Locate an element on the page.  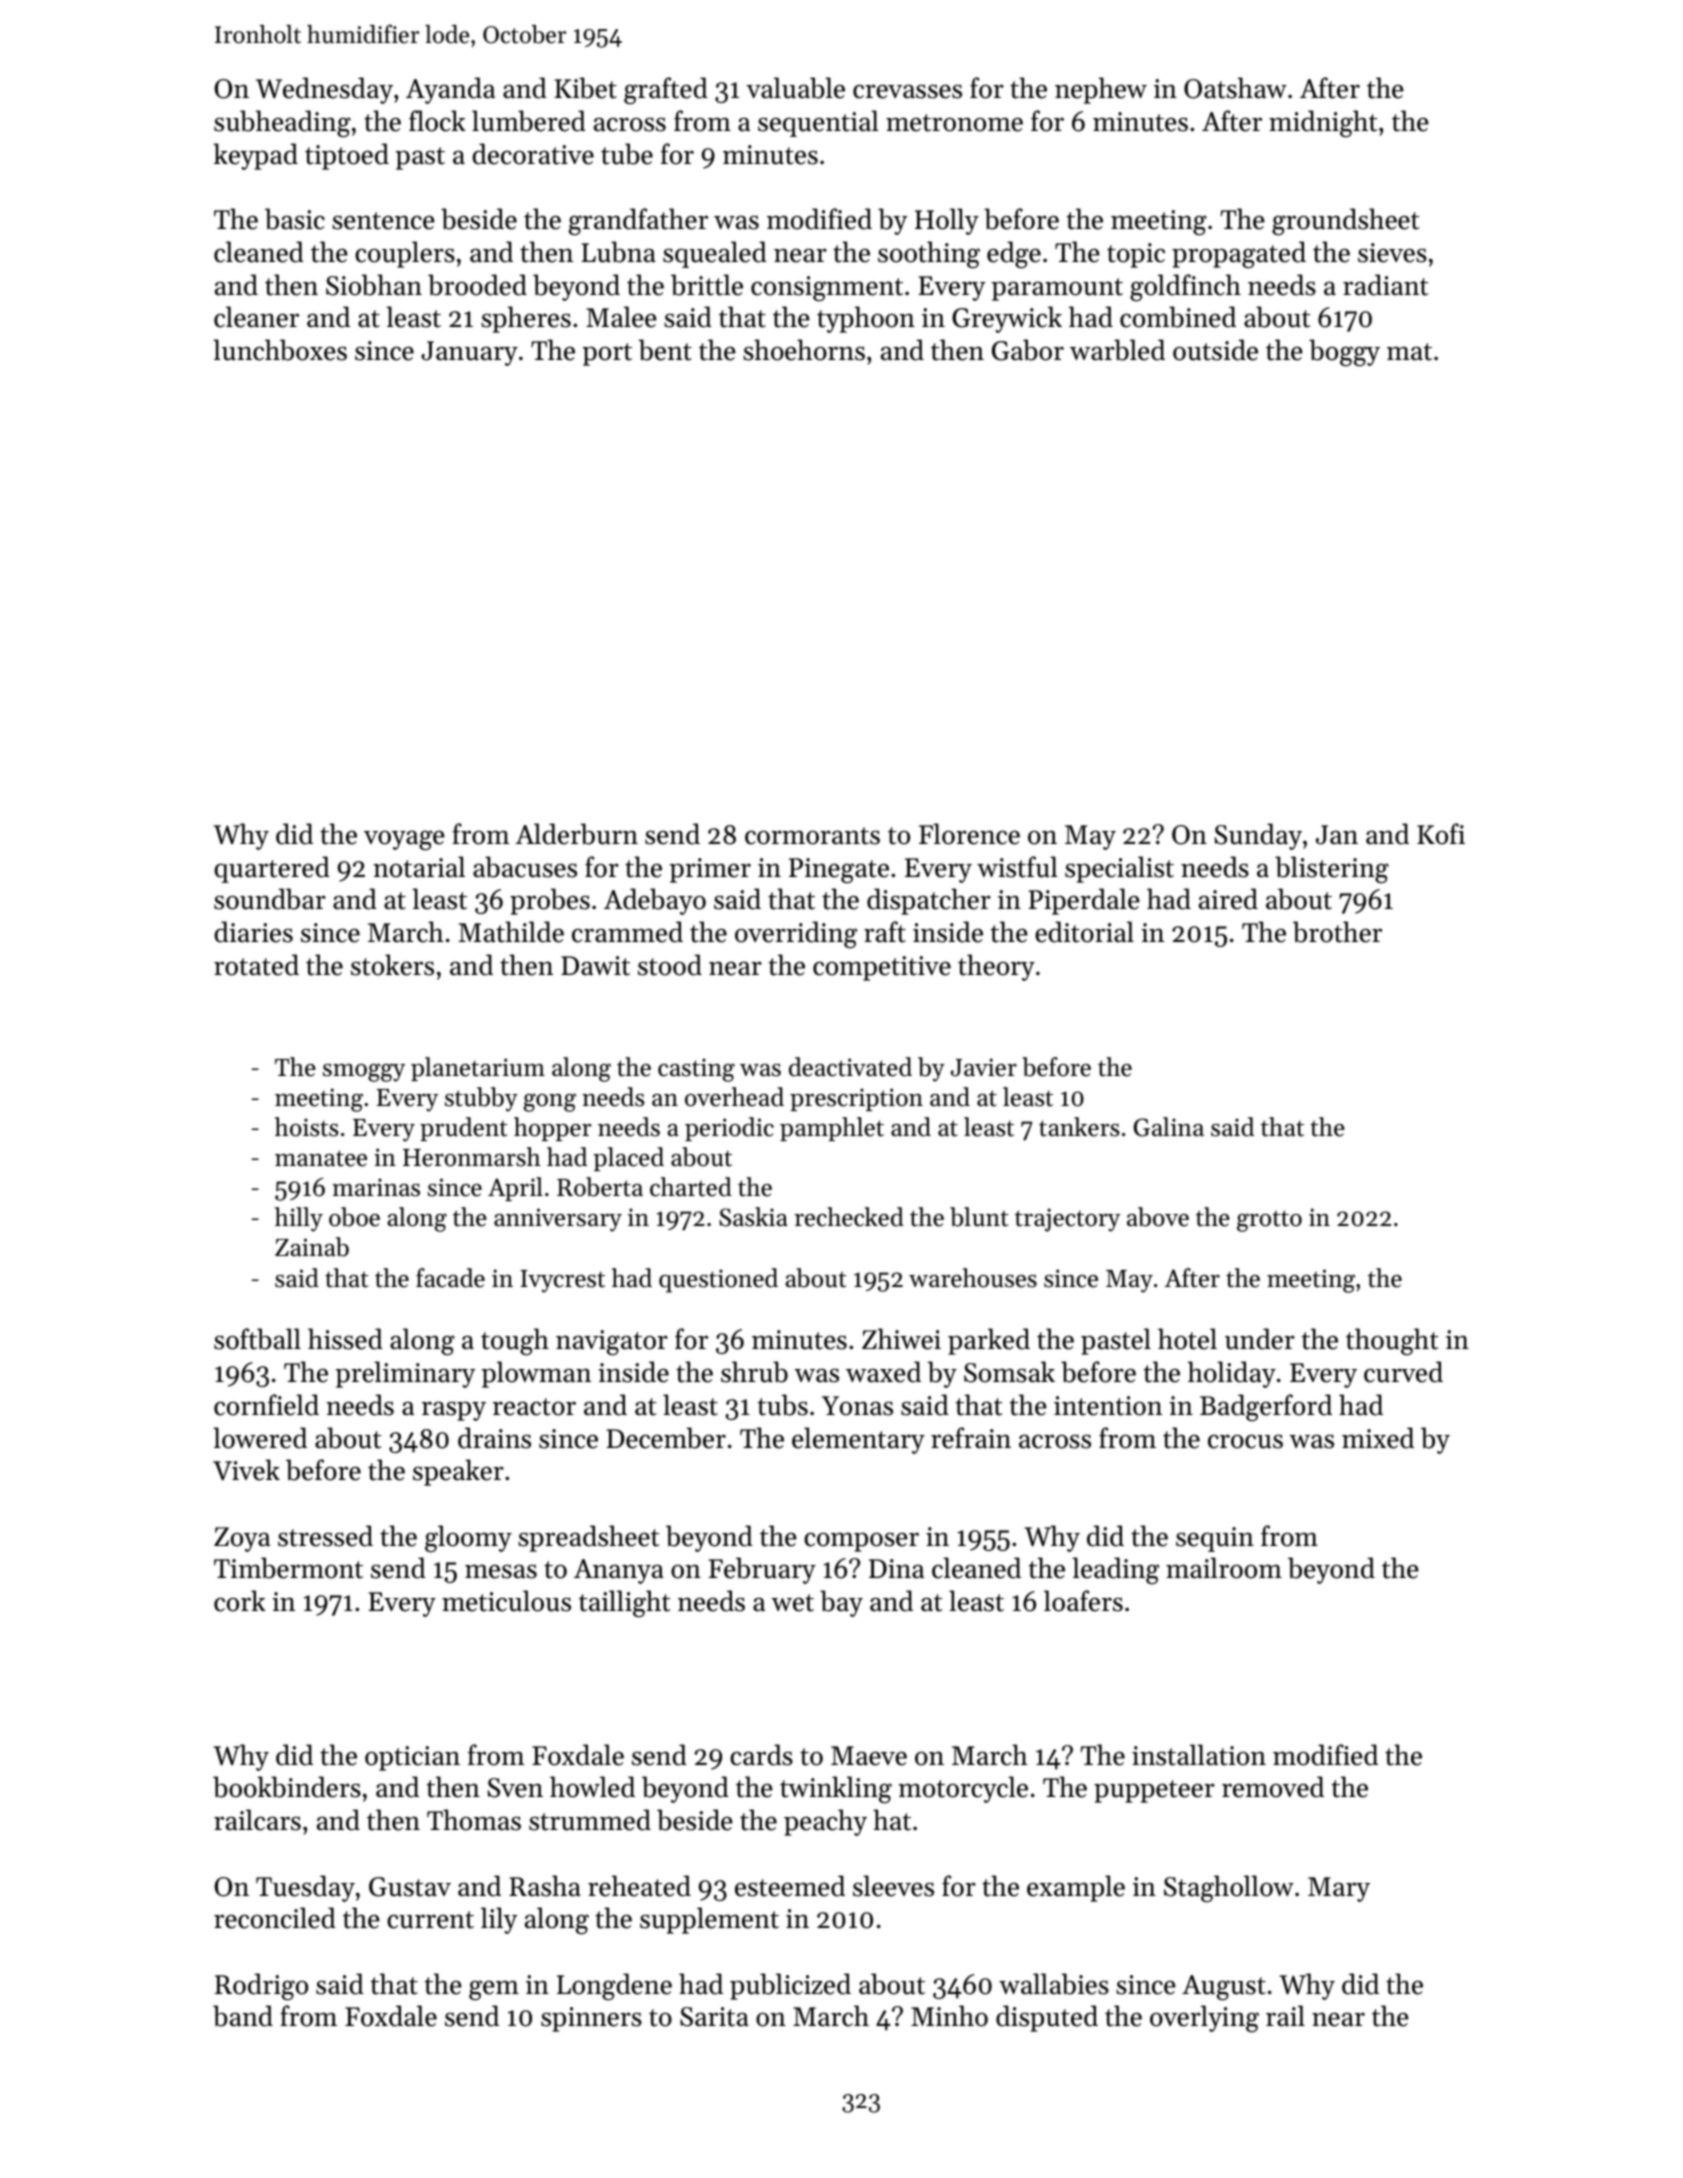
valuable is located at coordinates (795, 88).
